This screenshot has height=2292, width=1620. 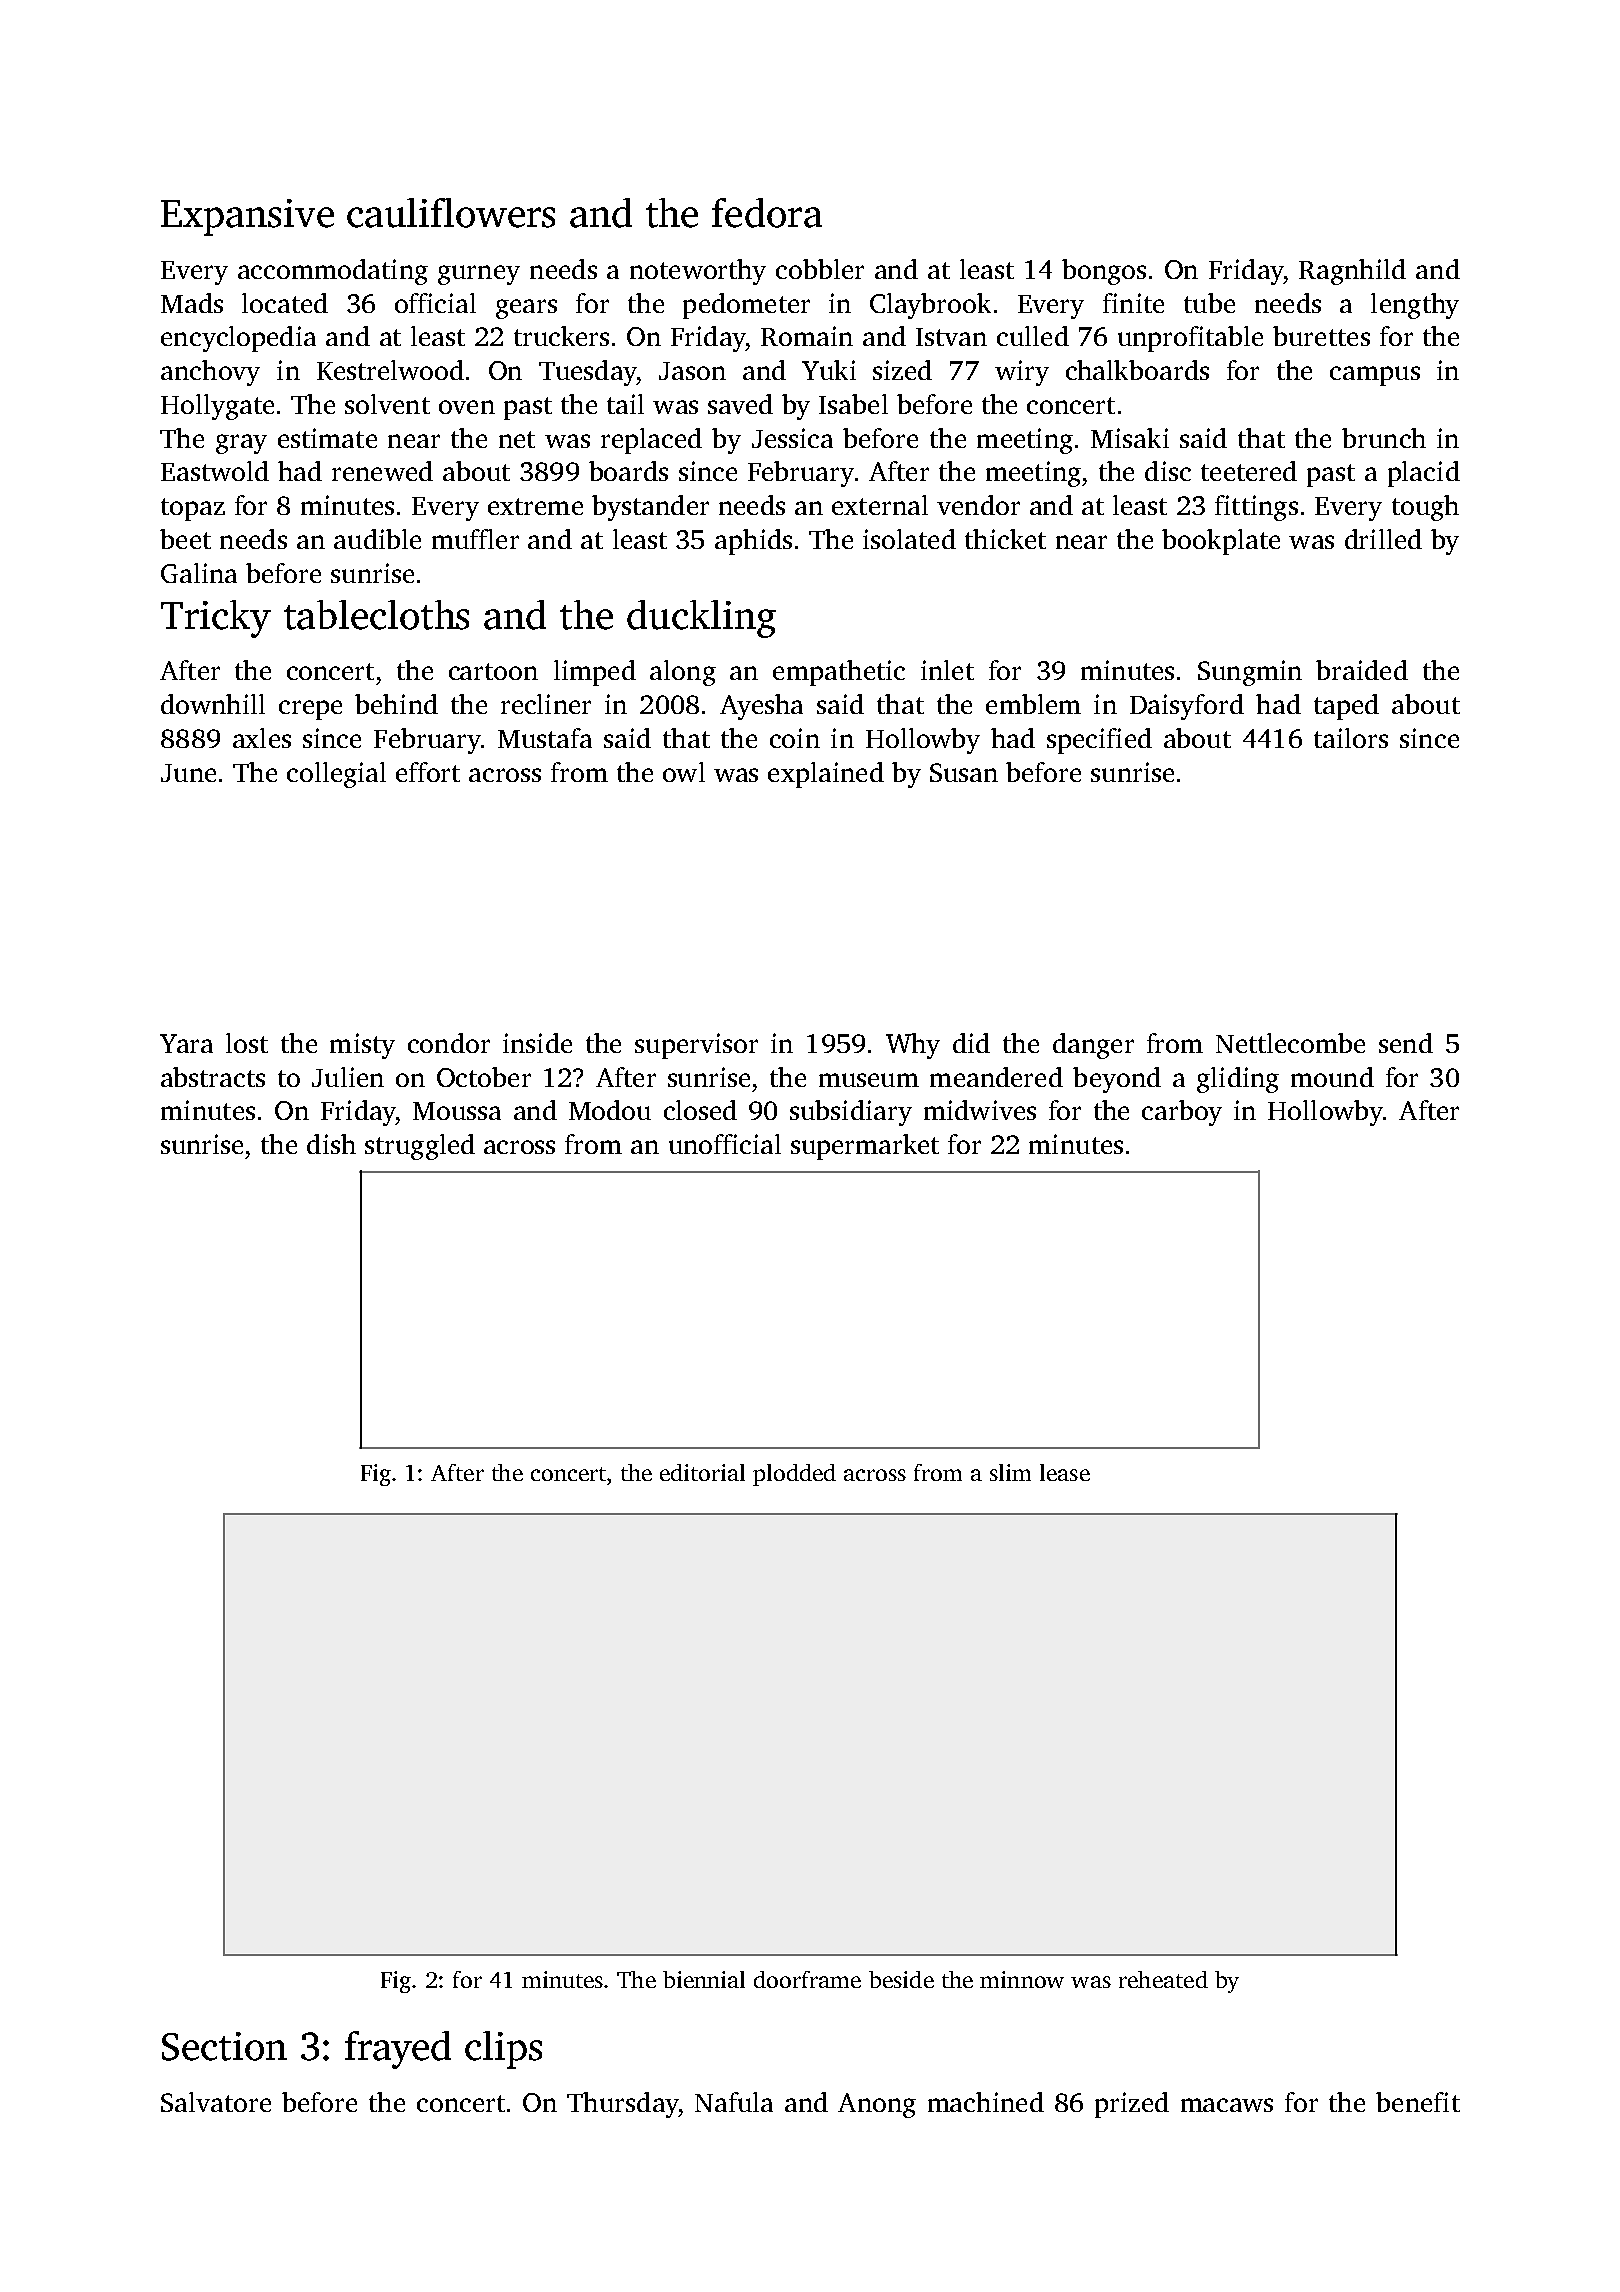 I want to click on beside, so click(x=901, y=1979).
